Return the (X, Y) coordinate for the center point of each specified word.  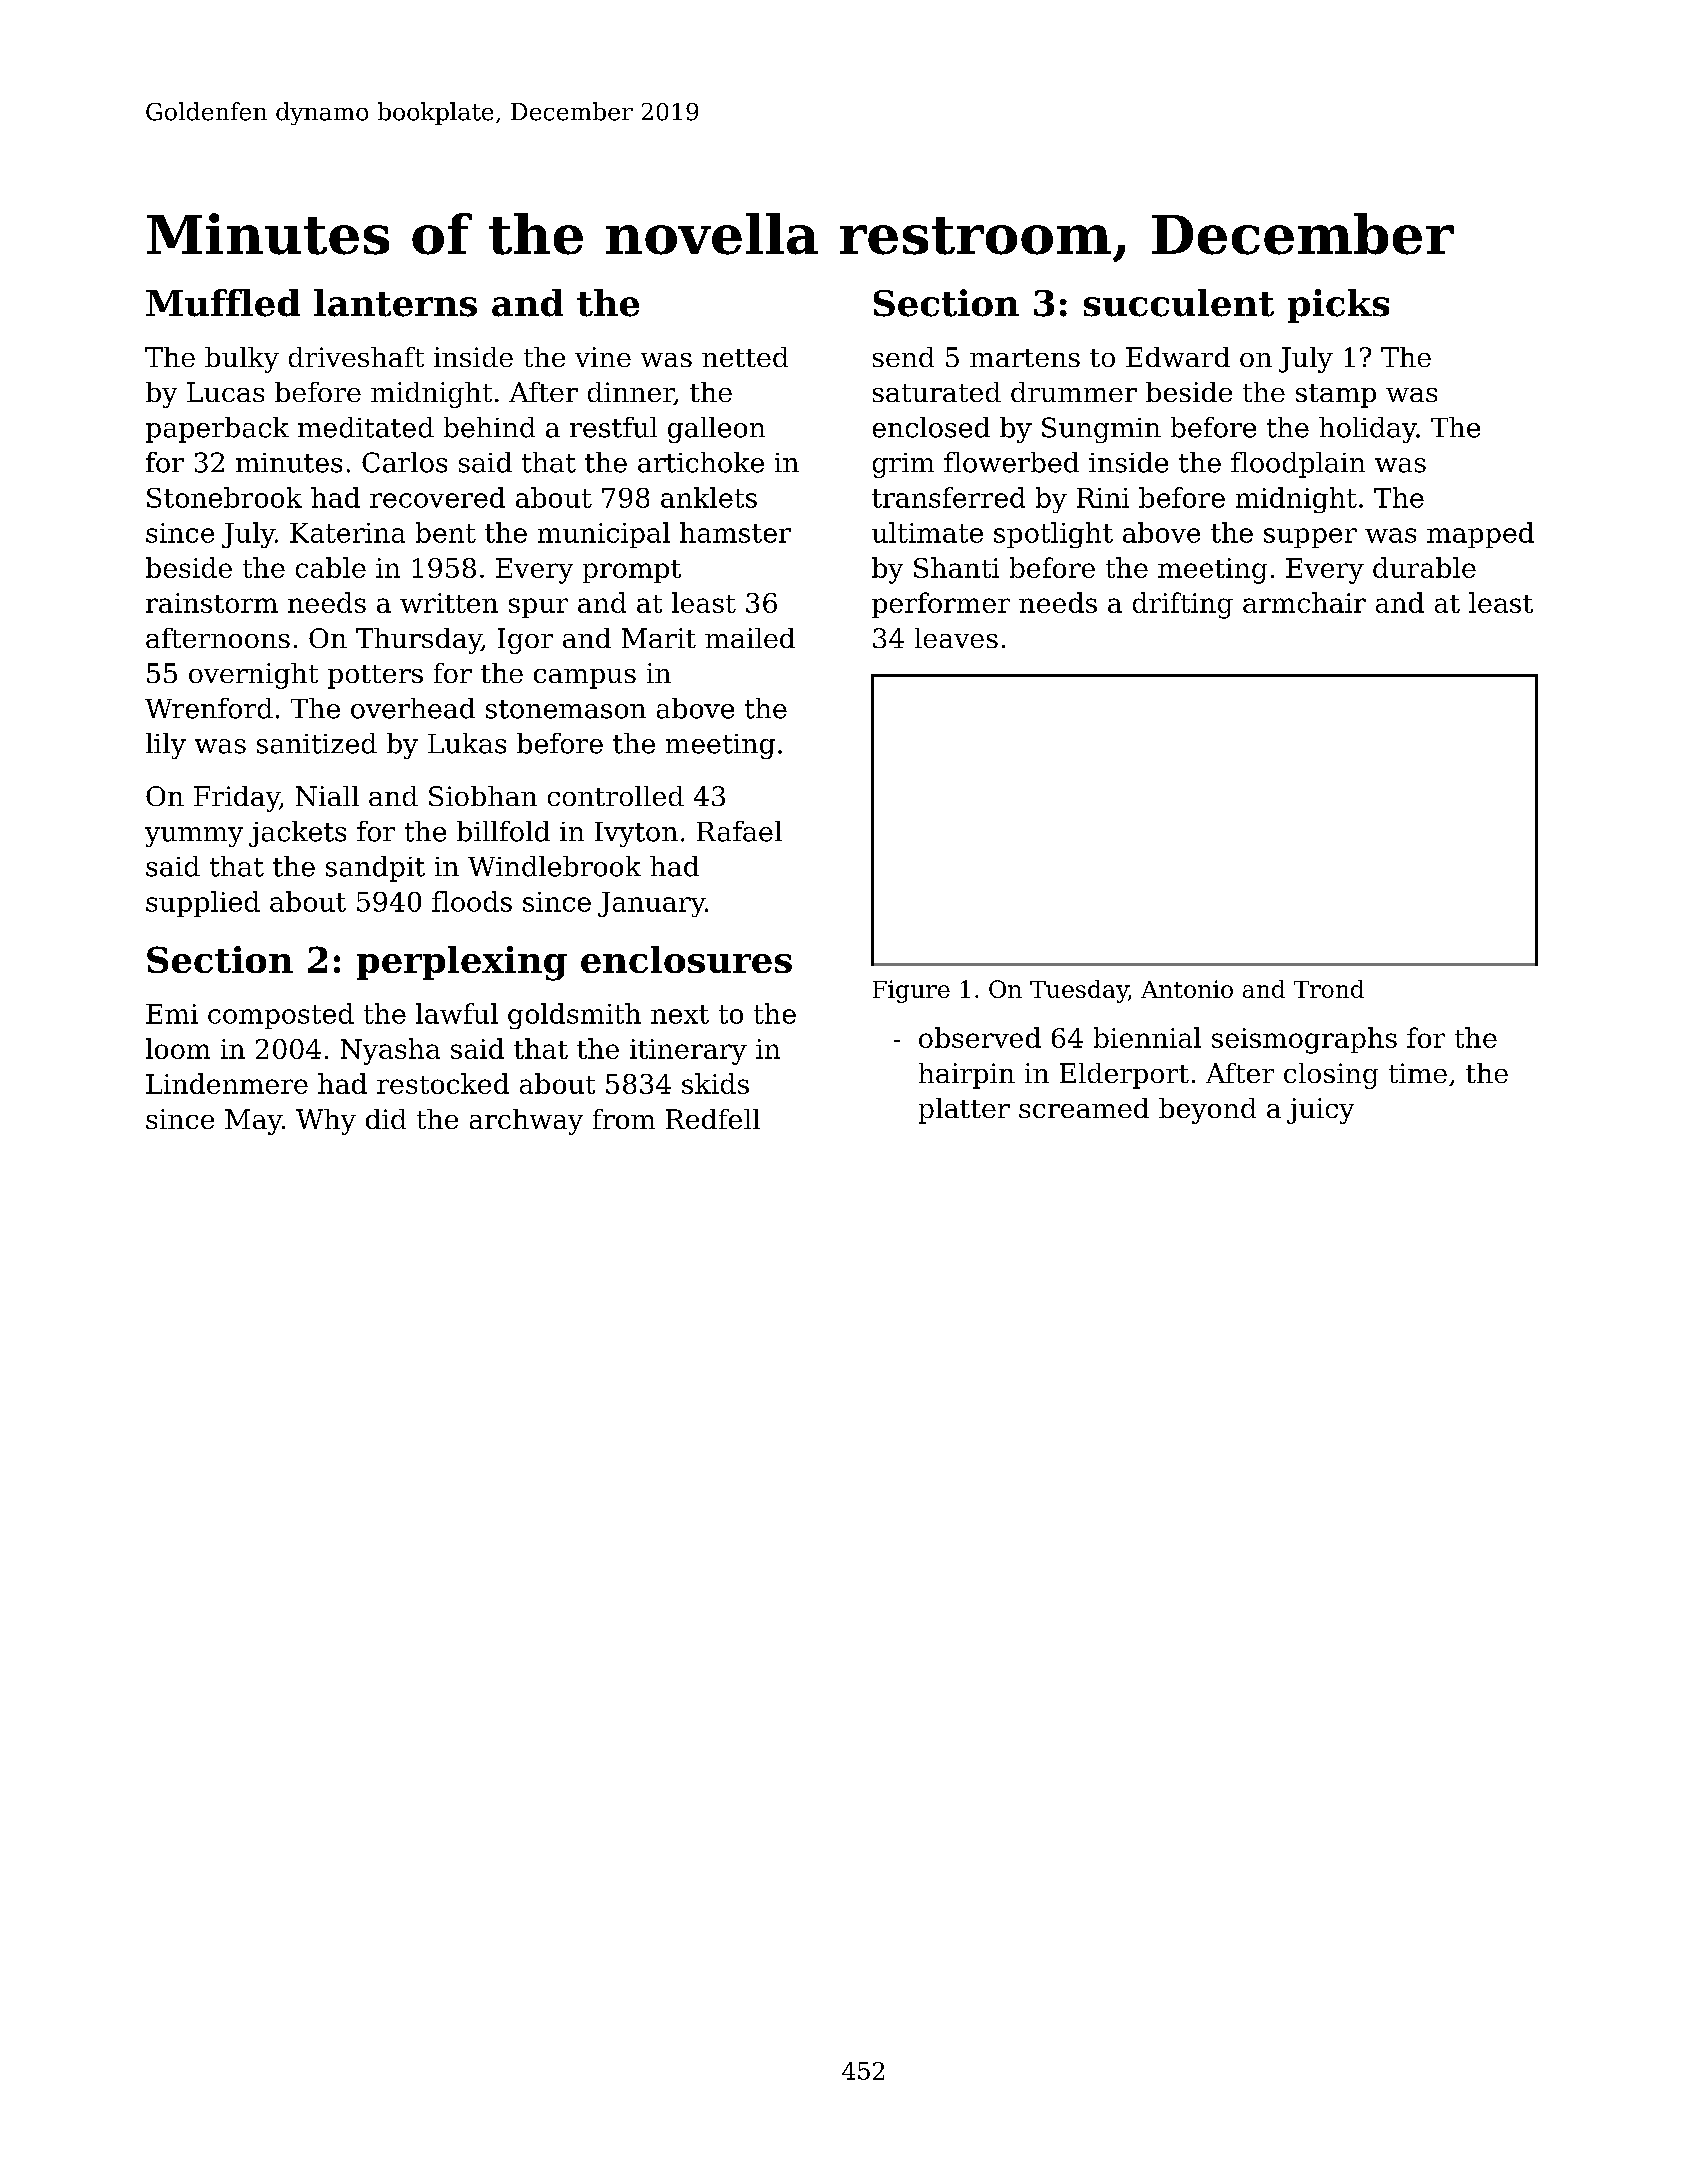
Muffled (223, 303)
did (386, 1119)
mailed (750, 638)
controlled (616, 796)
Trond (1329, 989)
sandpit (375, 869)
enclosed (931, 427)
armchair (1304, 602)
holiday (1368, 430)
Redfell (713, 1119)
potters (375, 677)
